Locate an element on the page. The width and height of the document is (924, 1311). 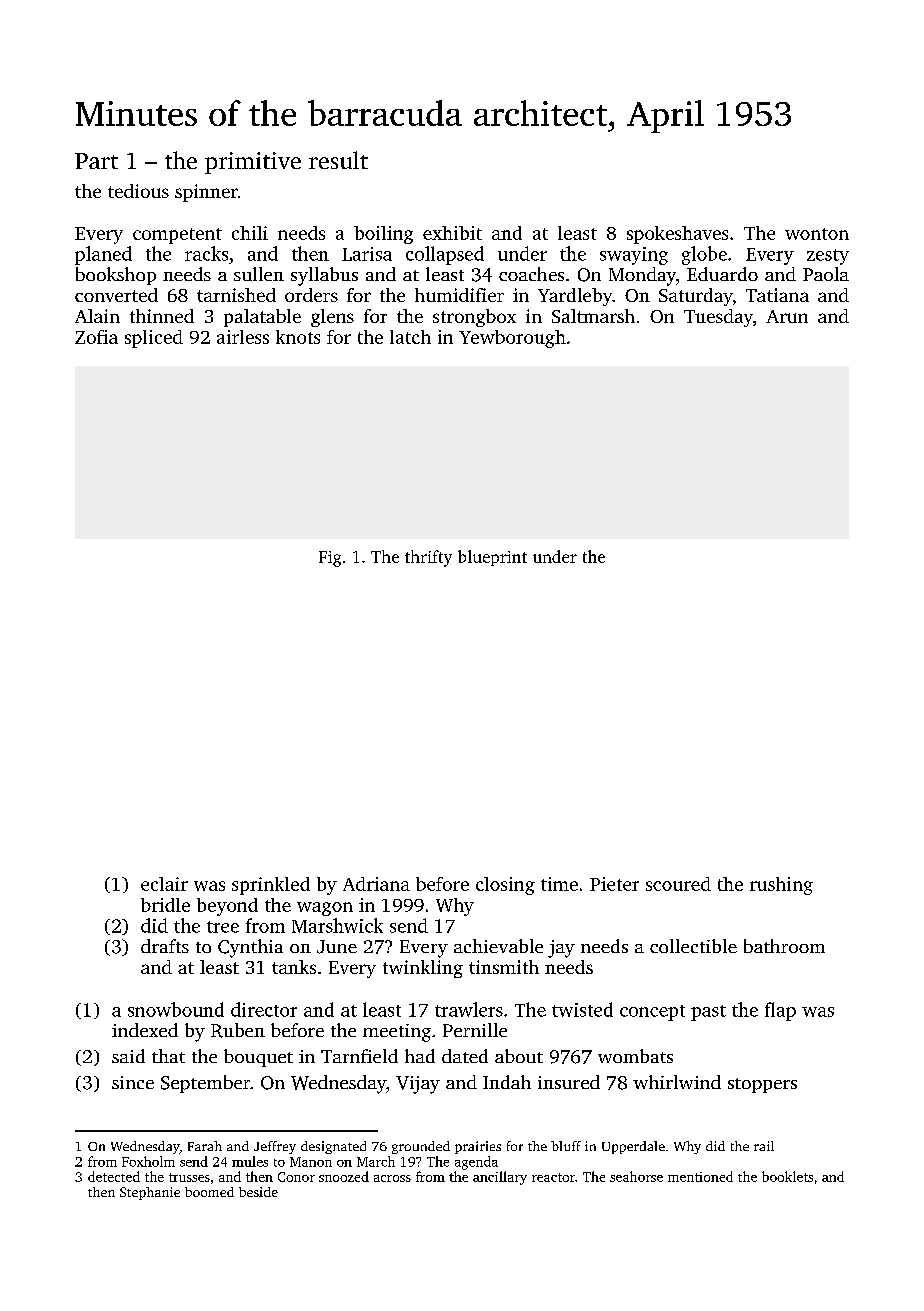
Fig is located at coordinates (330, 559).
